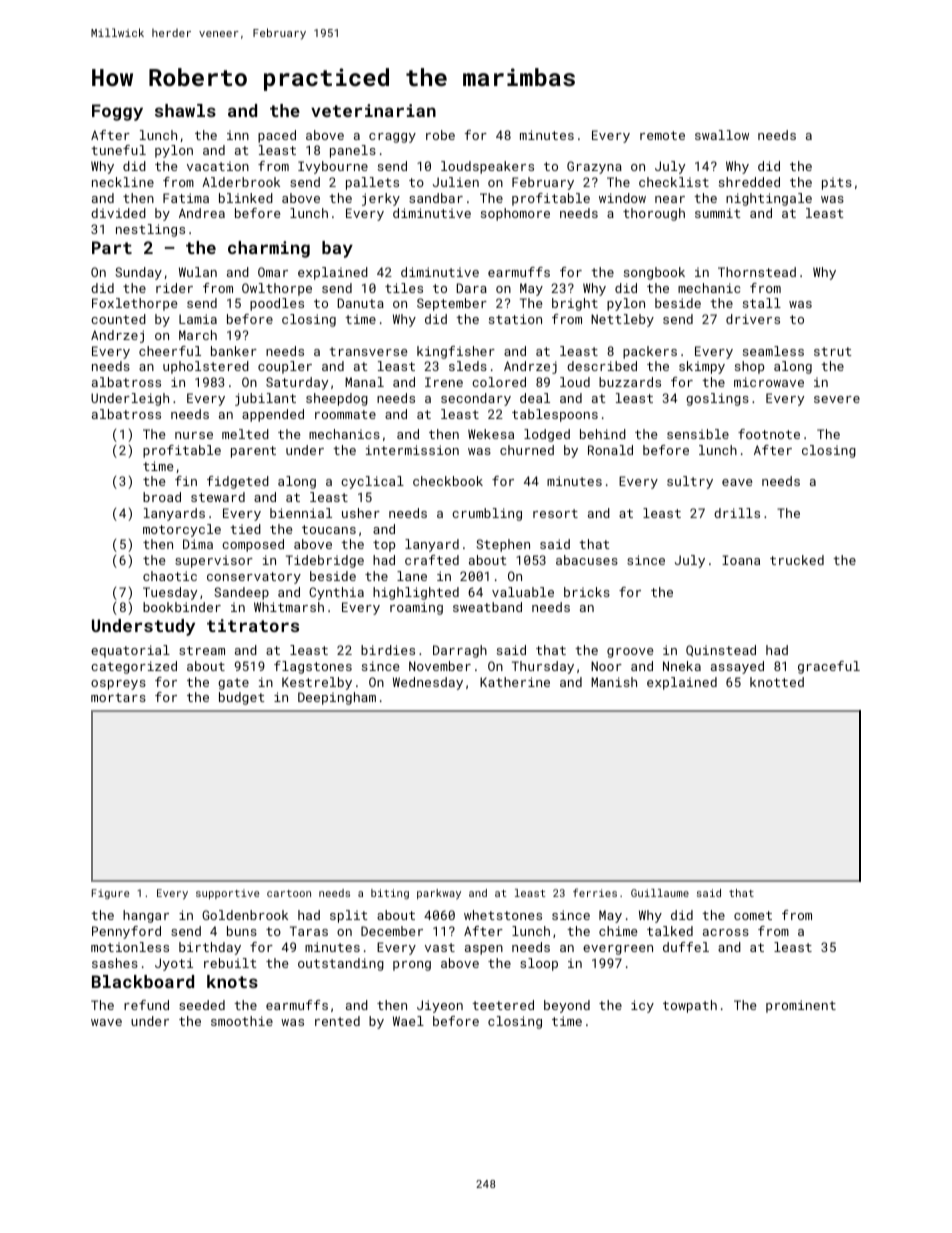 The width and height of the screenshot is (952, 1233). What do you see at coordinates (614, 682) in the screenshot?
I see `Manish` at bounding box center [614, 682].
